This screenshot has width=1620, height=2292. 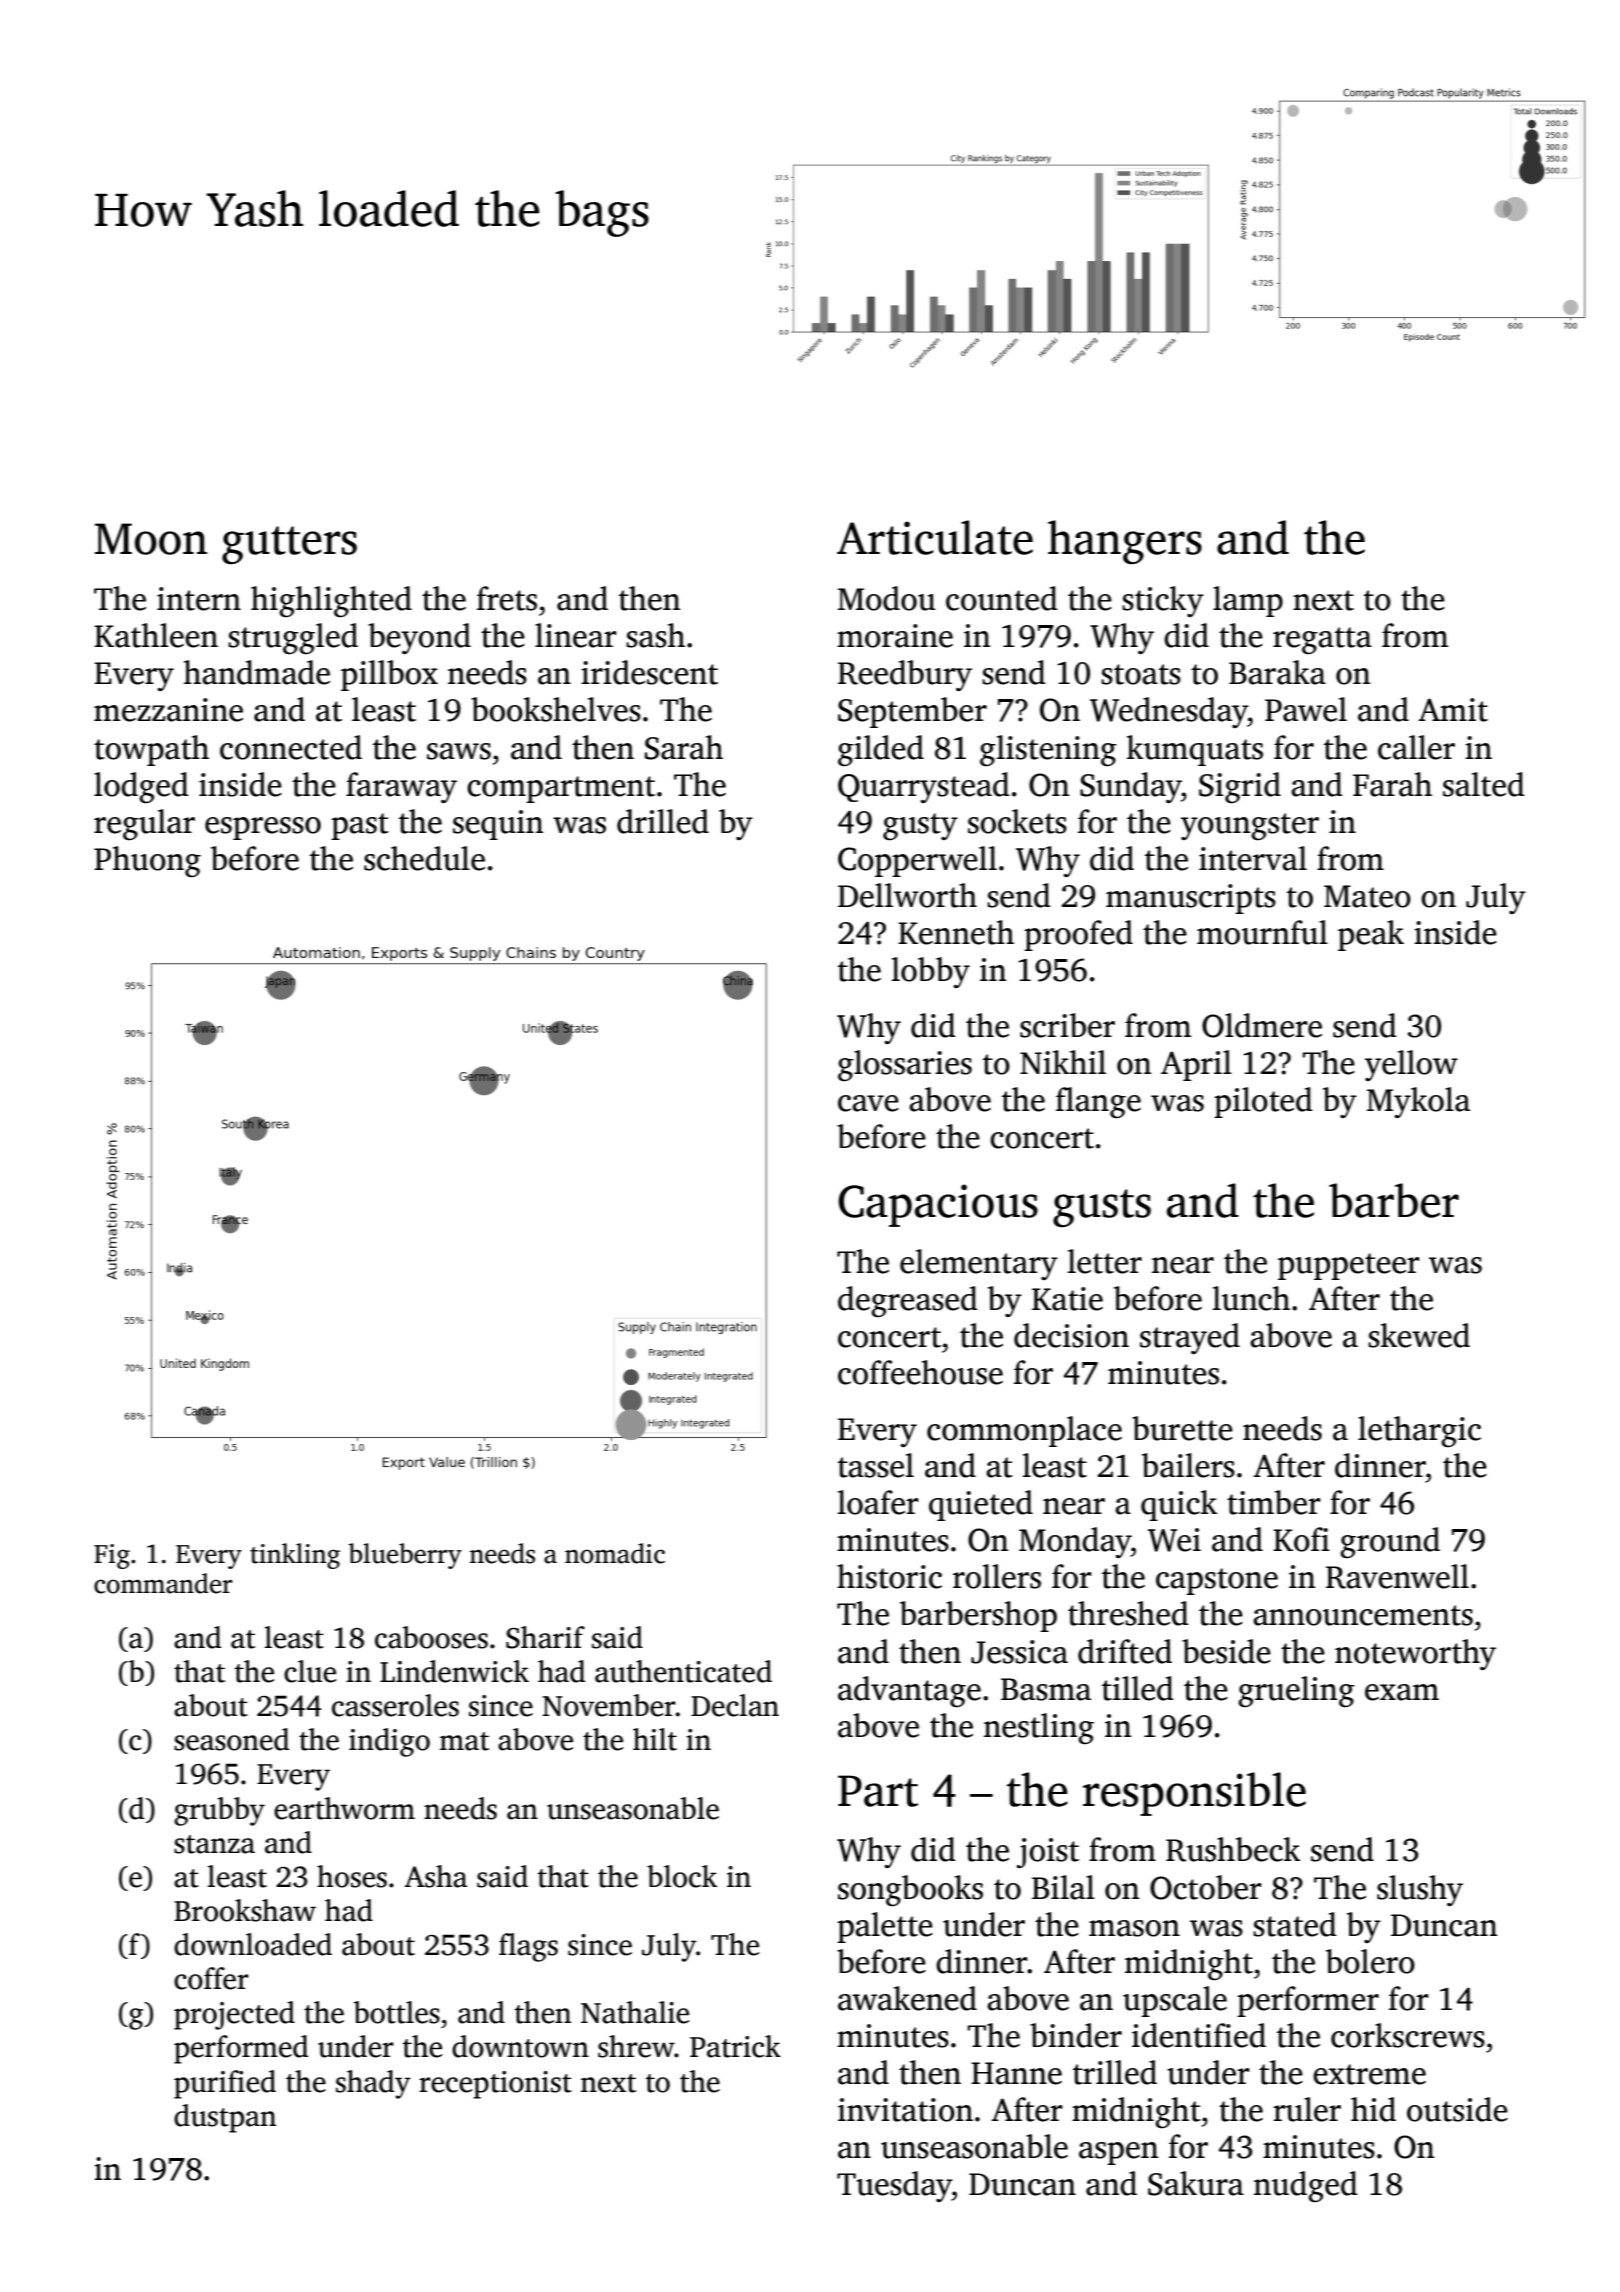 What do you see at coordinates (1125, 542) in the screenshot?
I see `hangers` at bounding box center [1125, 542].
